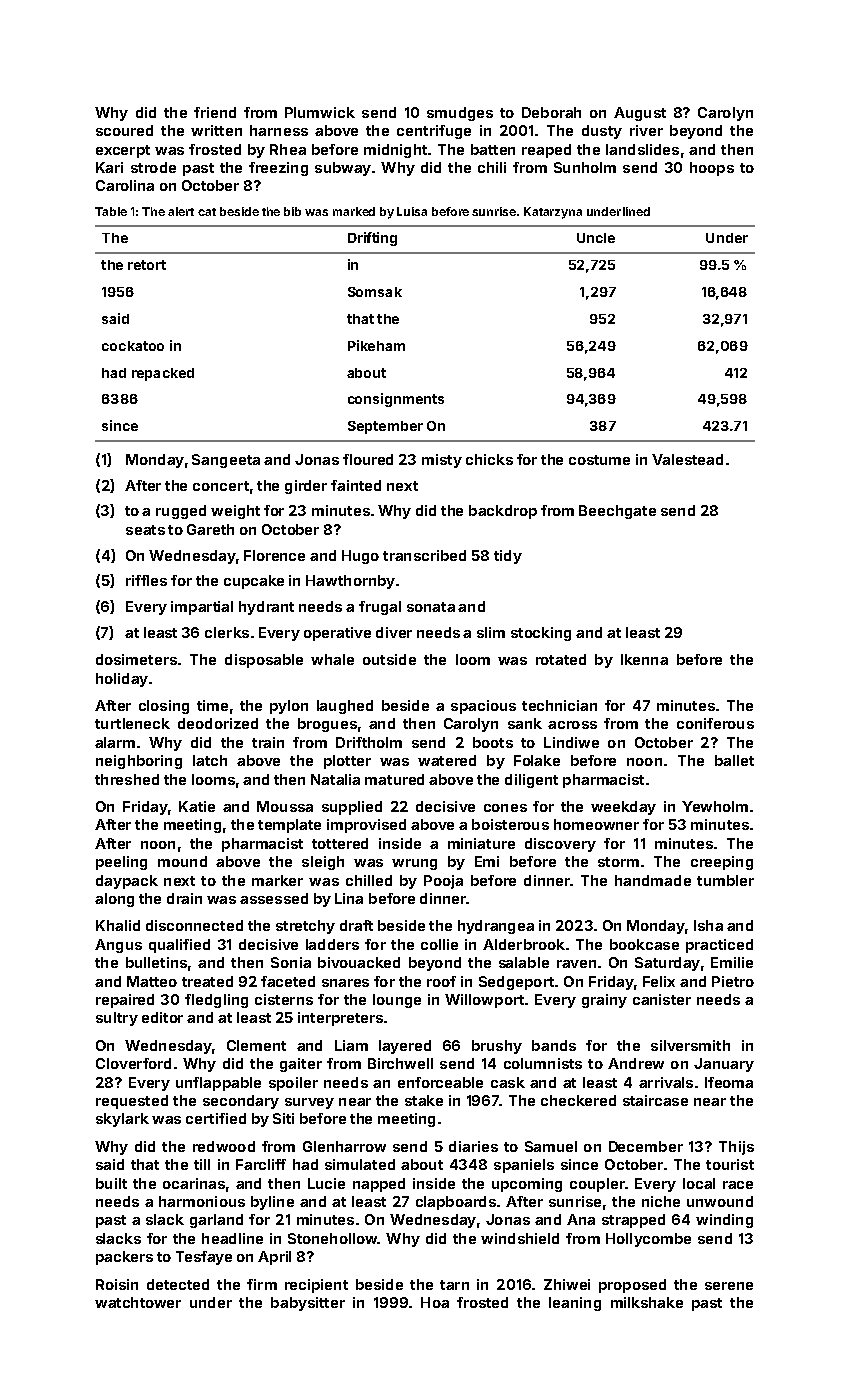 The width and height of the page is (849, 1400). Describe the element at coordinates (109, 167) in the page. I see `Kari` at that location.
